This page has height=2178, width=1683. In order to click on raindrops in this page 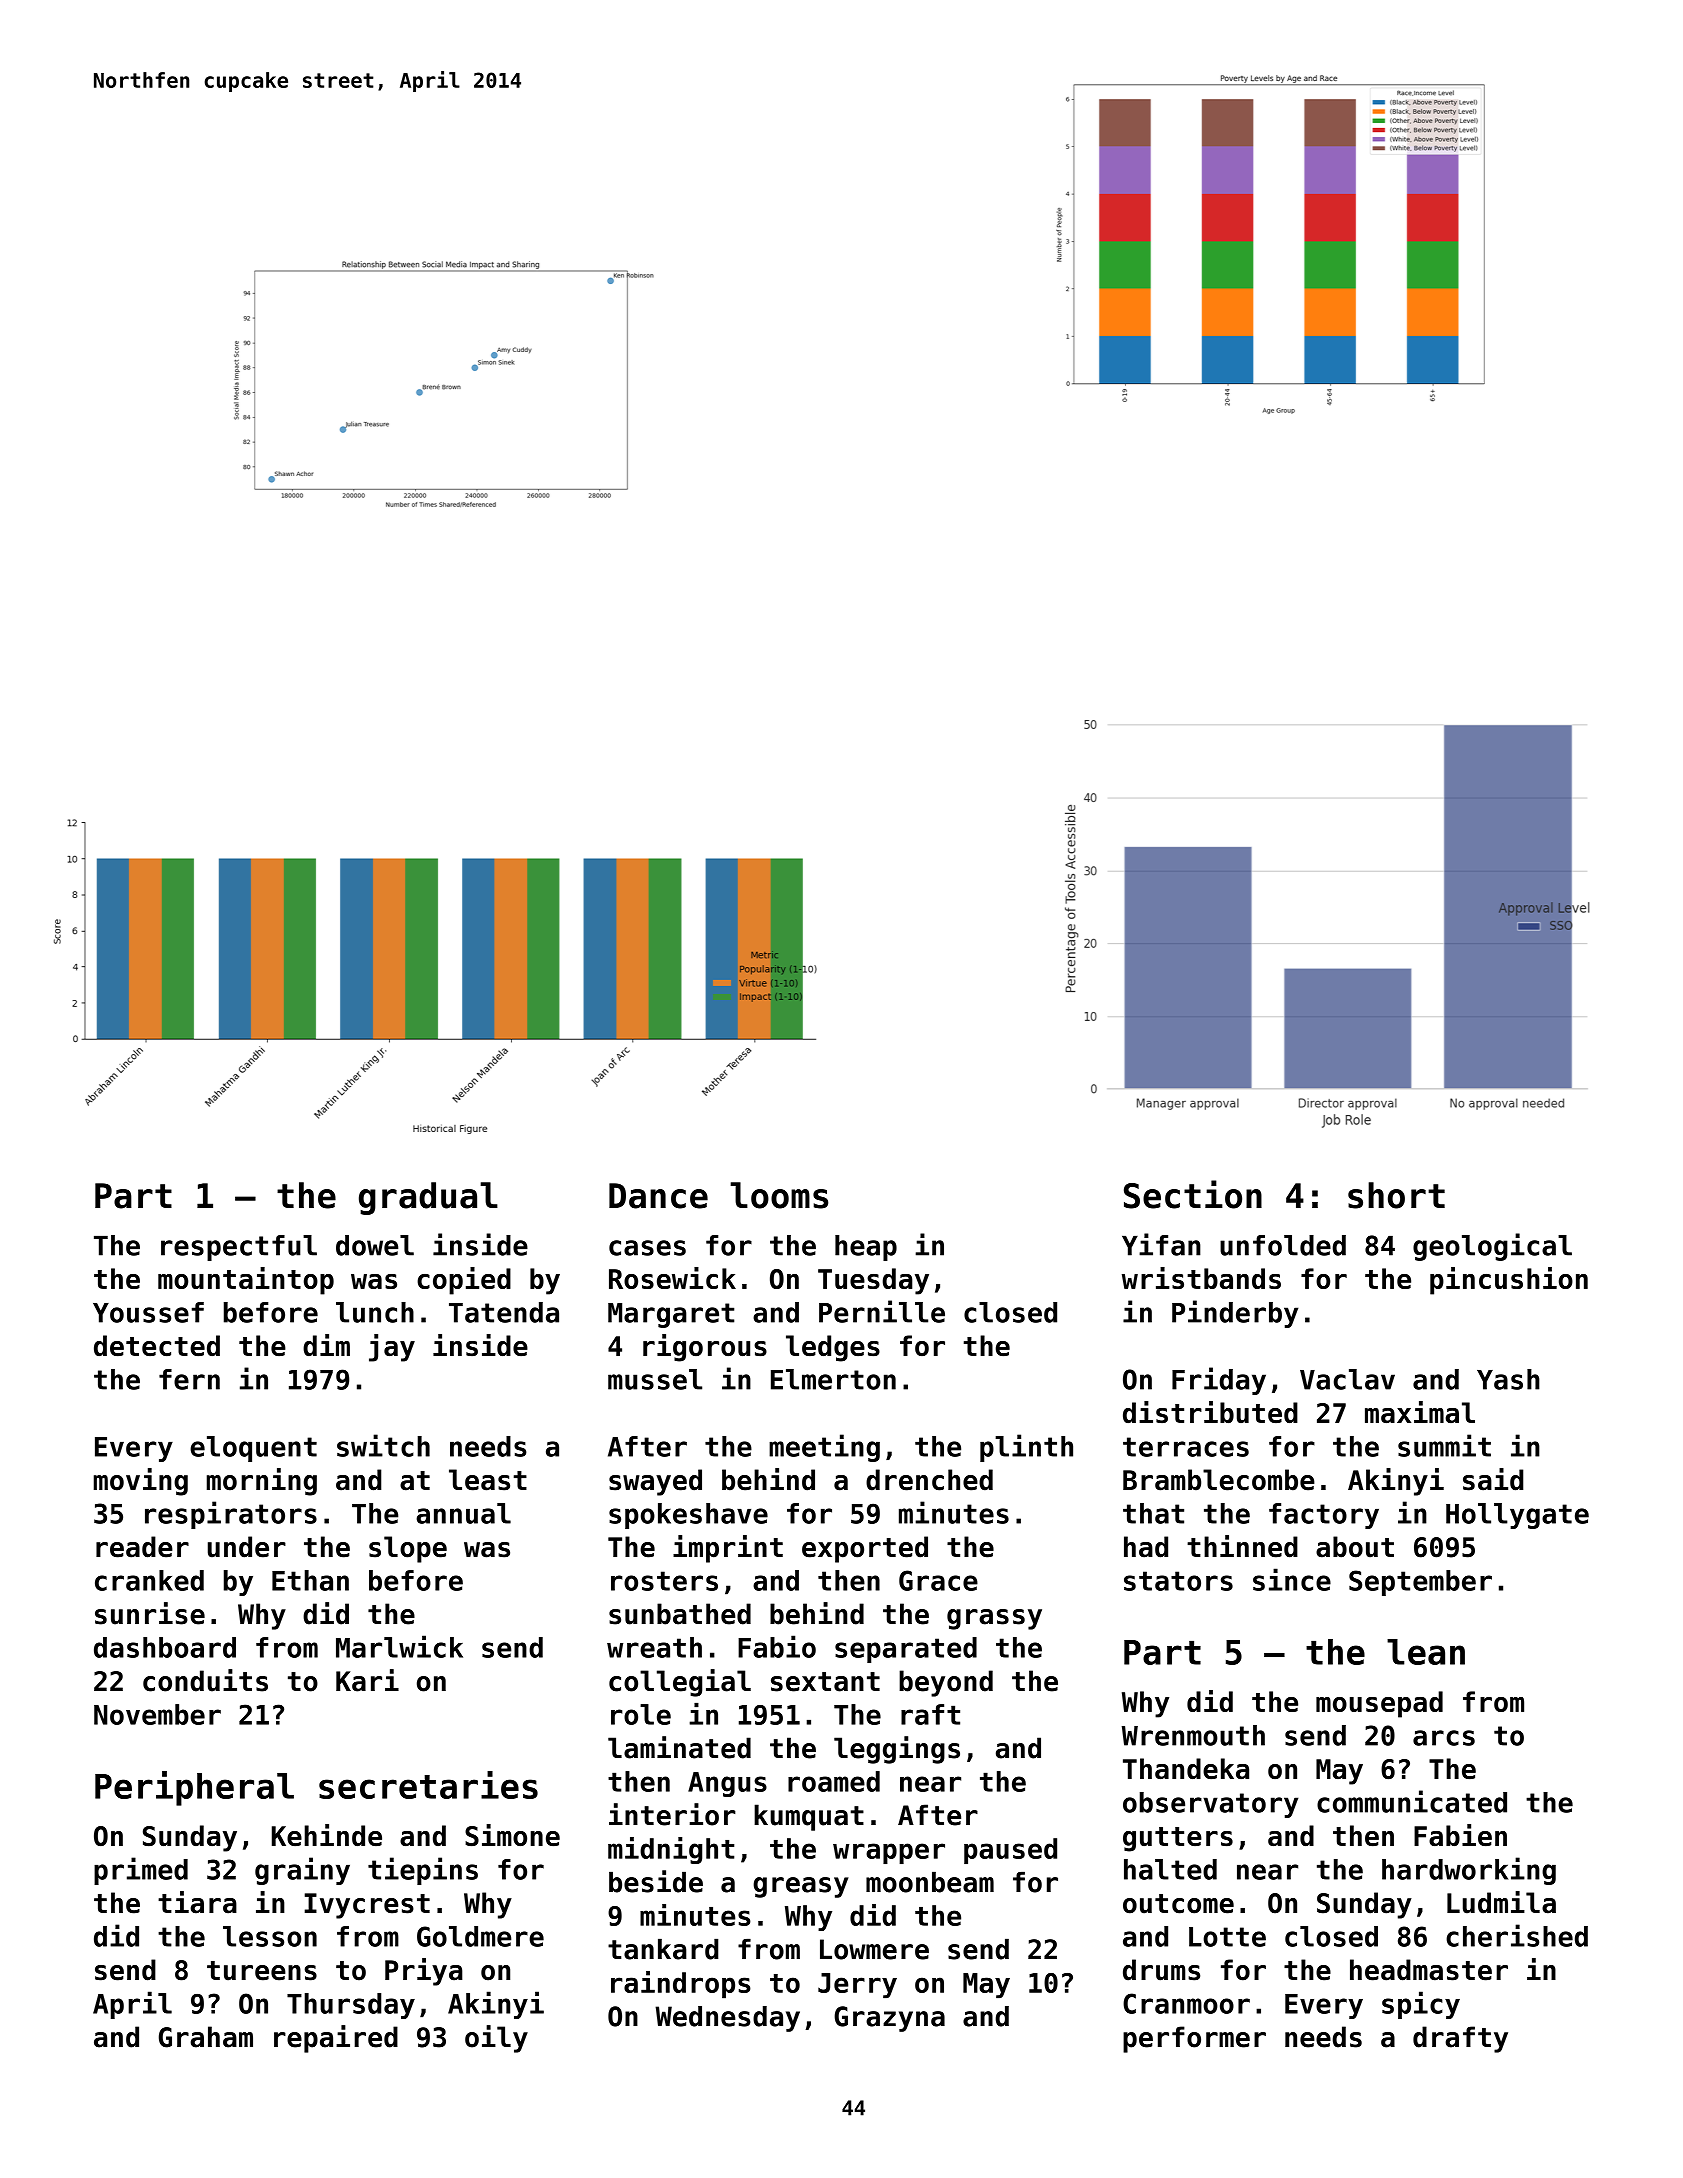, I will do `click(681, 1985)`.
